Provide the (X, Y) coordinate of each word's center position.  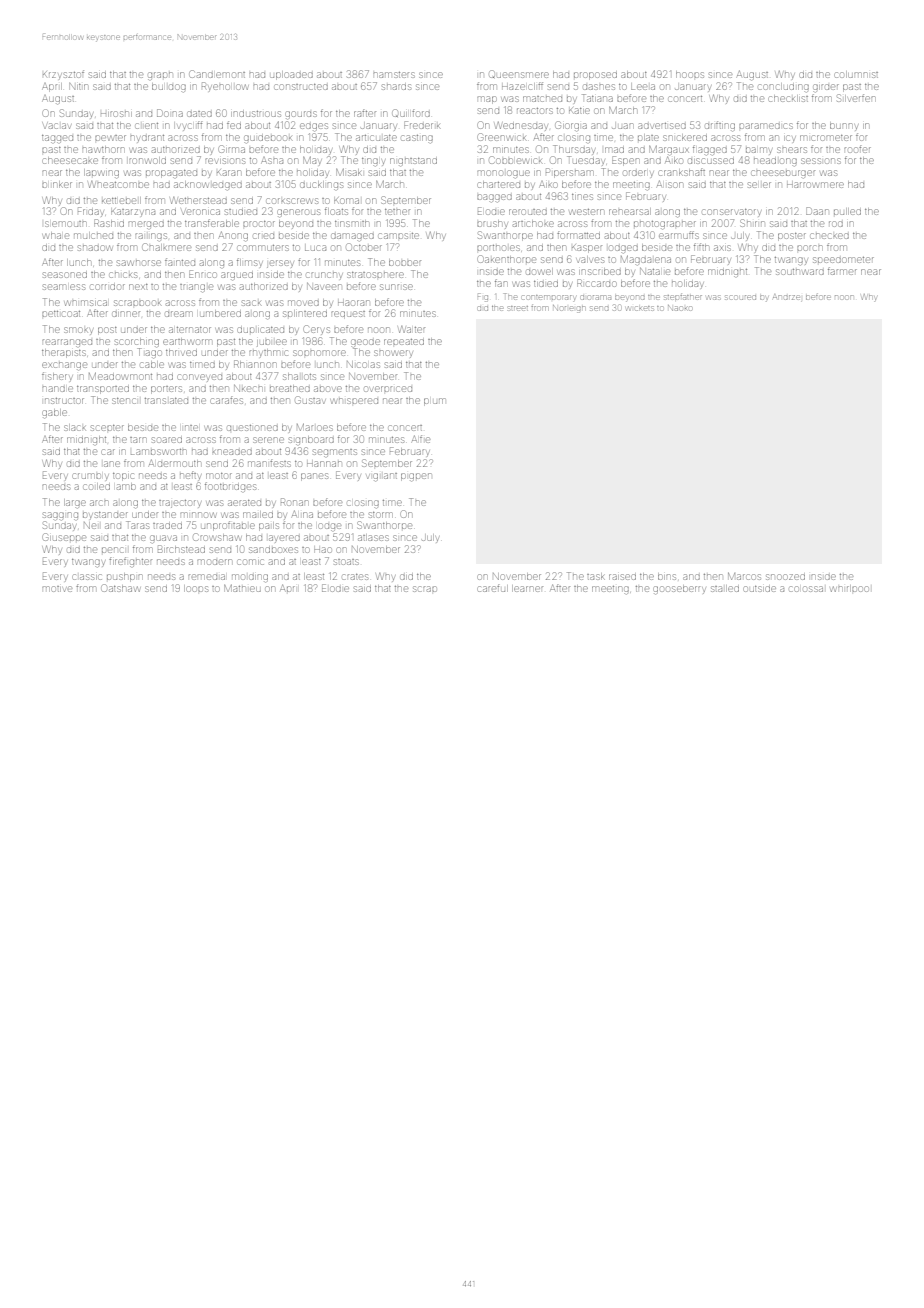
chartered (499, 184)
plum (434, 402)
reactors (534, 111)
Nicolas (363, 364)
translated (166, 401)
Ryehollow (225, 86)
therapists (63, 353)
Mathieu (242, 588)
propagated (171, 174)
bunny (844, 126)
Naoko (680, 308)
